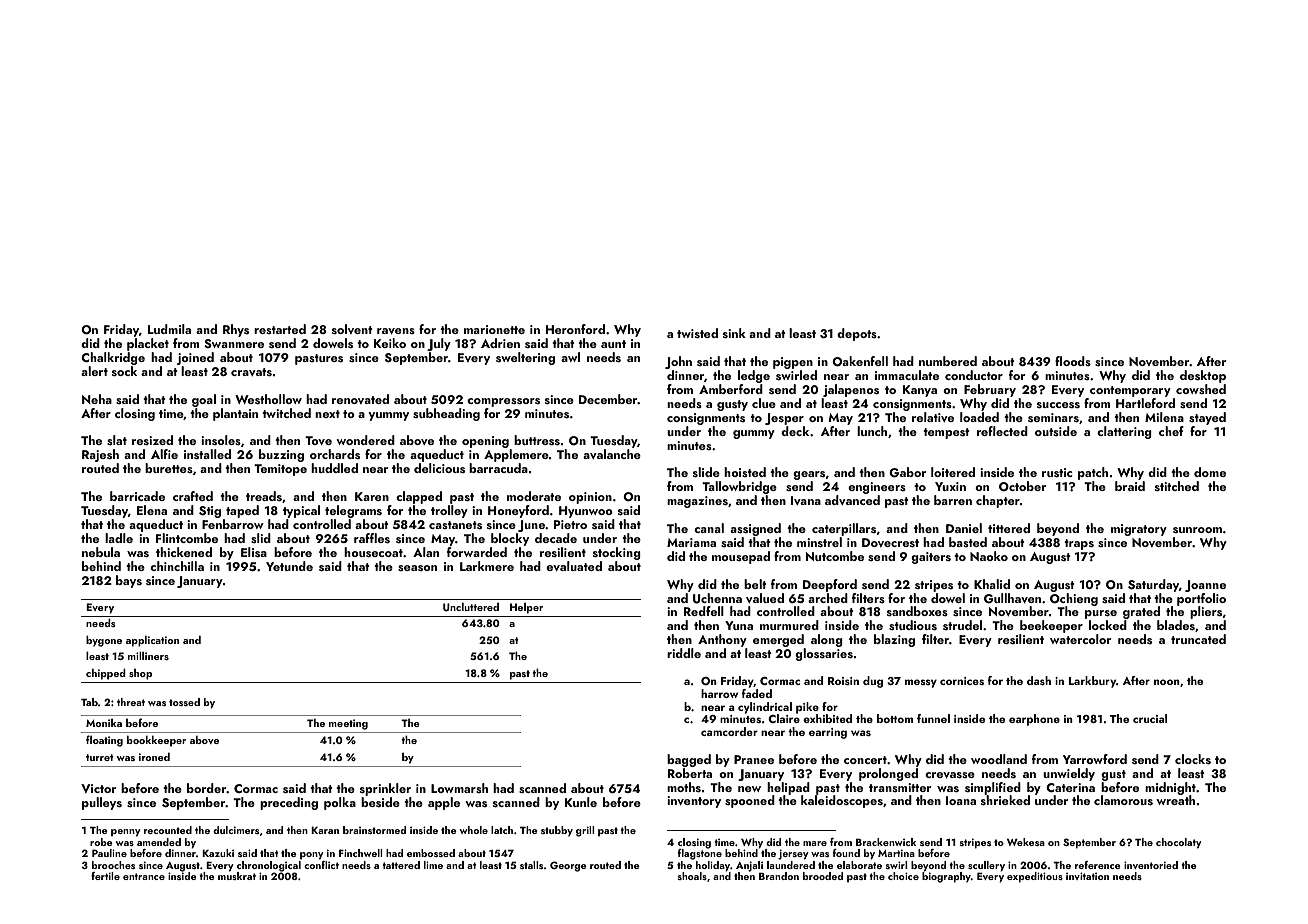  Describe the element at coordinates (709, 528) in the screenshot. I see `canal` at that location.
